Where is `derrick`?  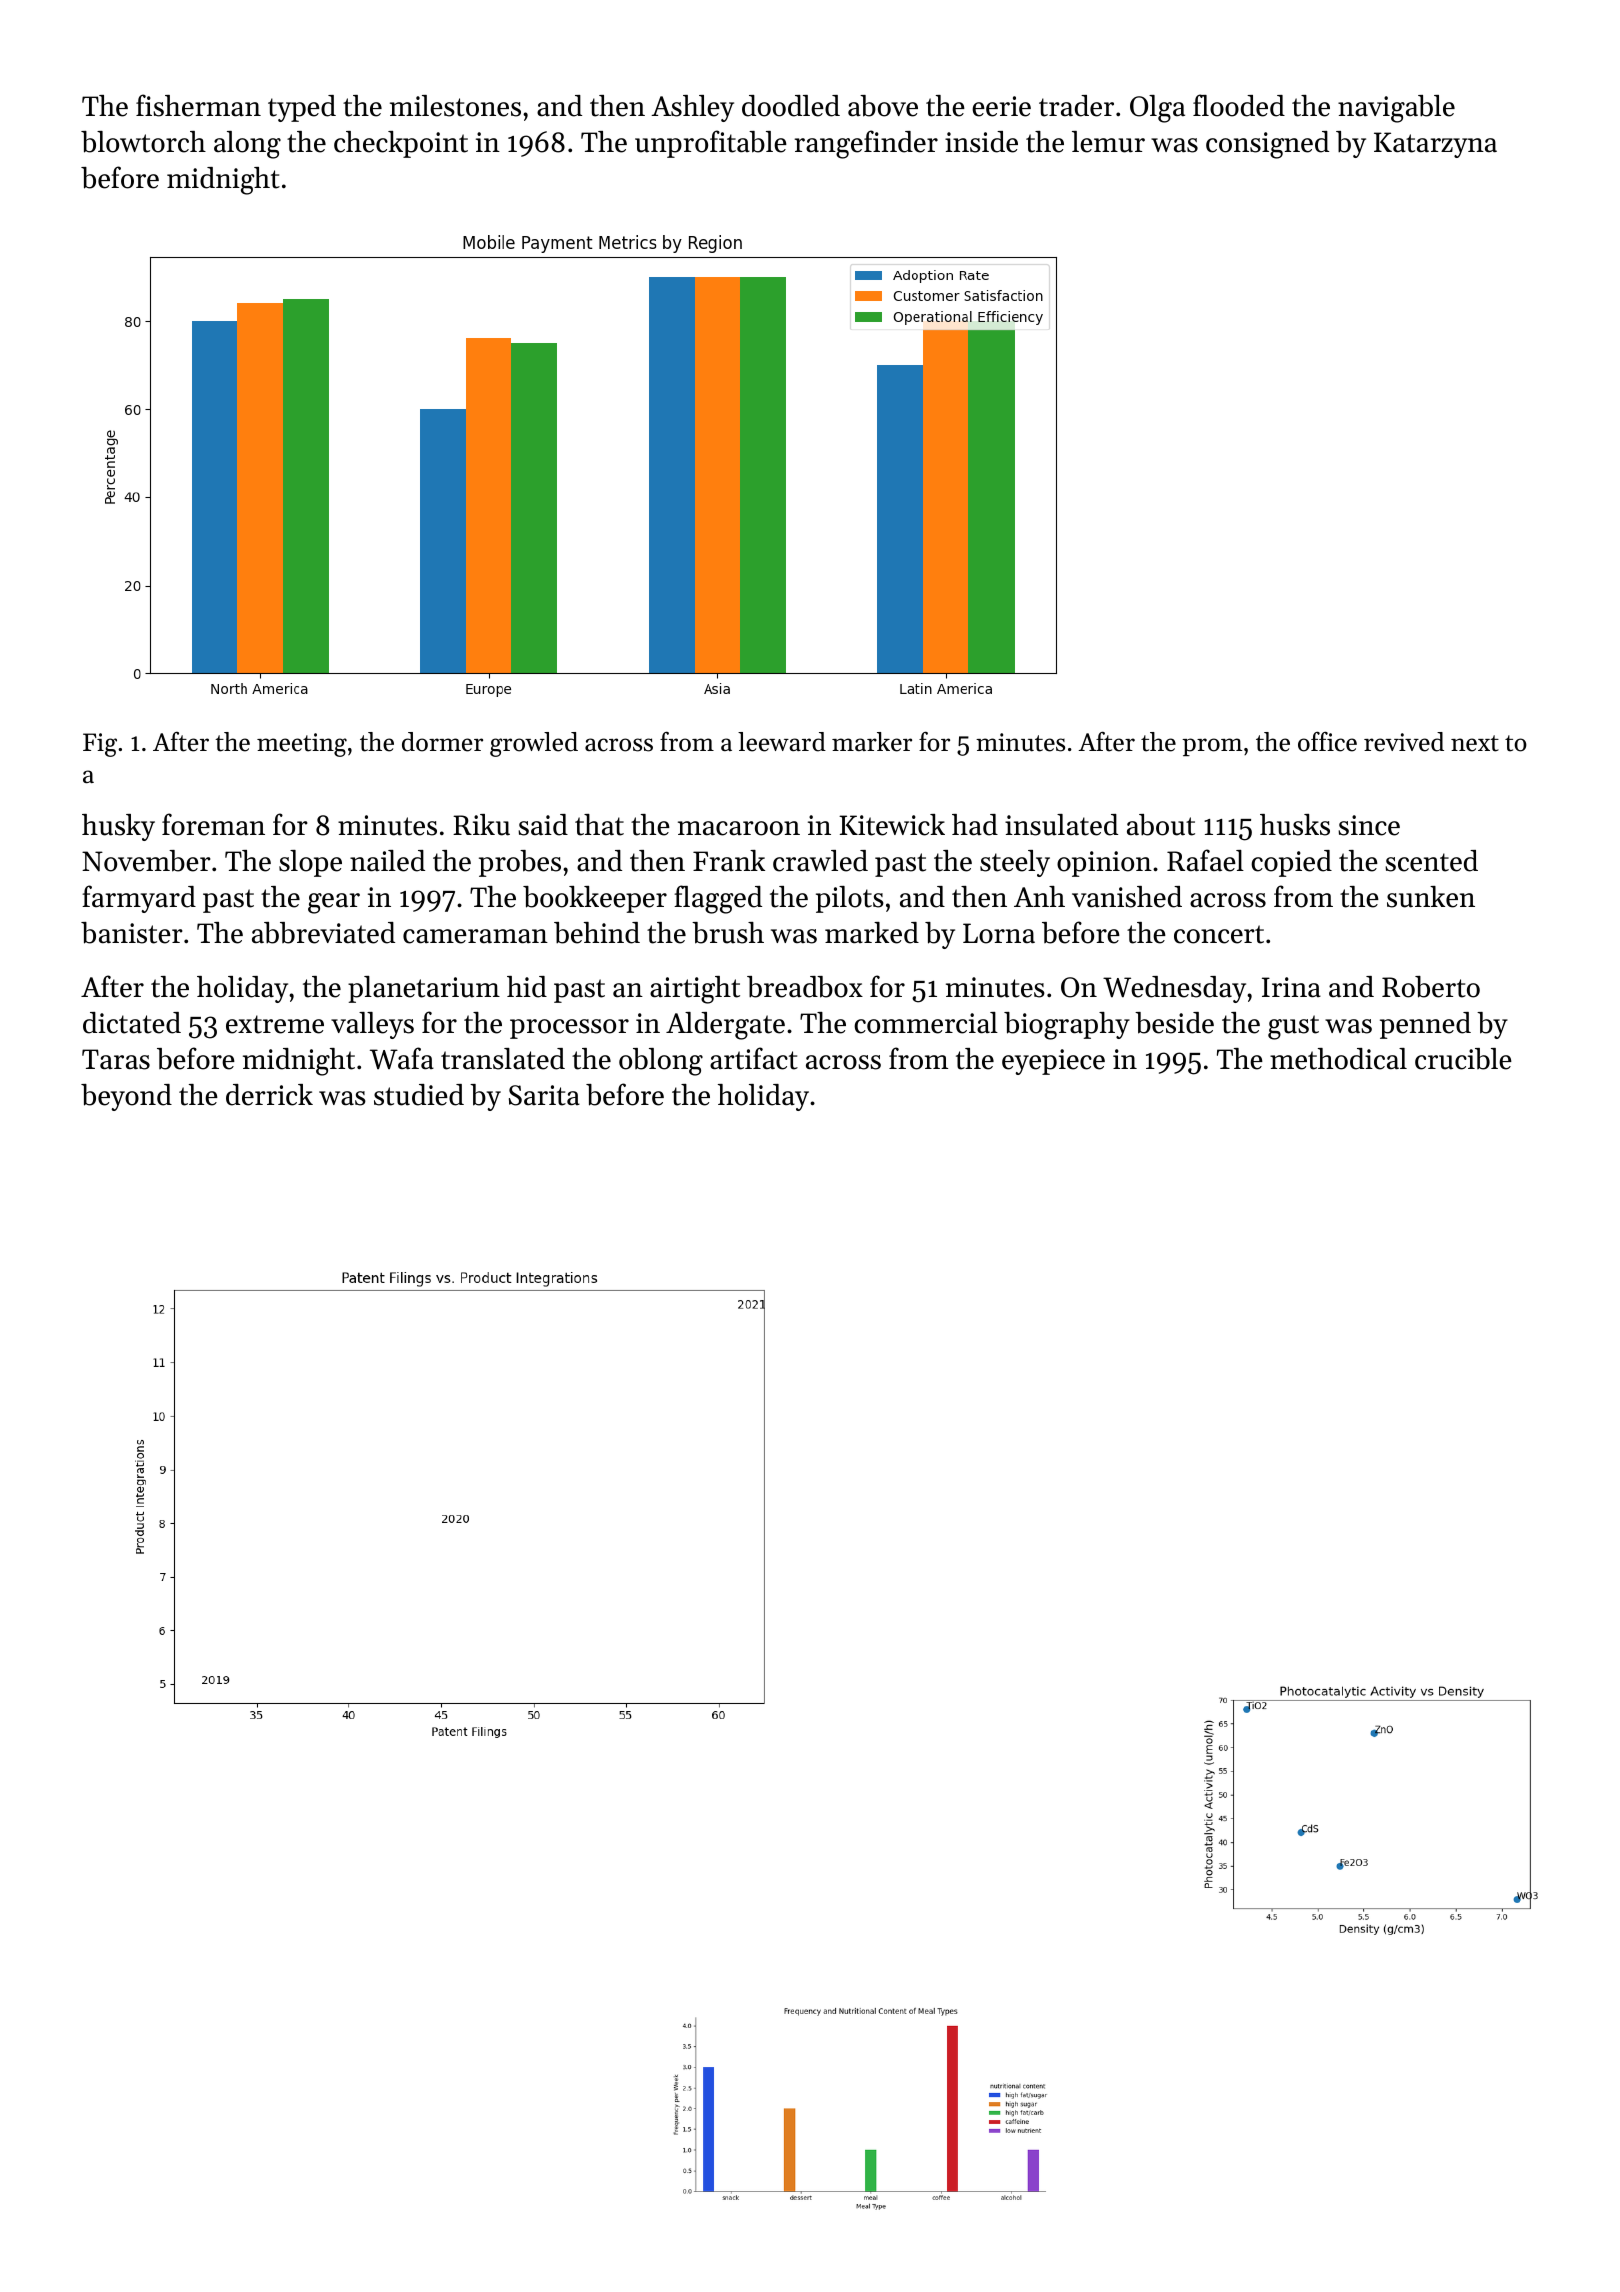
derrick is located at coordinates (269, 1095).
